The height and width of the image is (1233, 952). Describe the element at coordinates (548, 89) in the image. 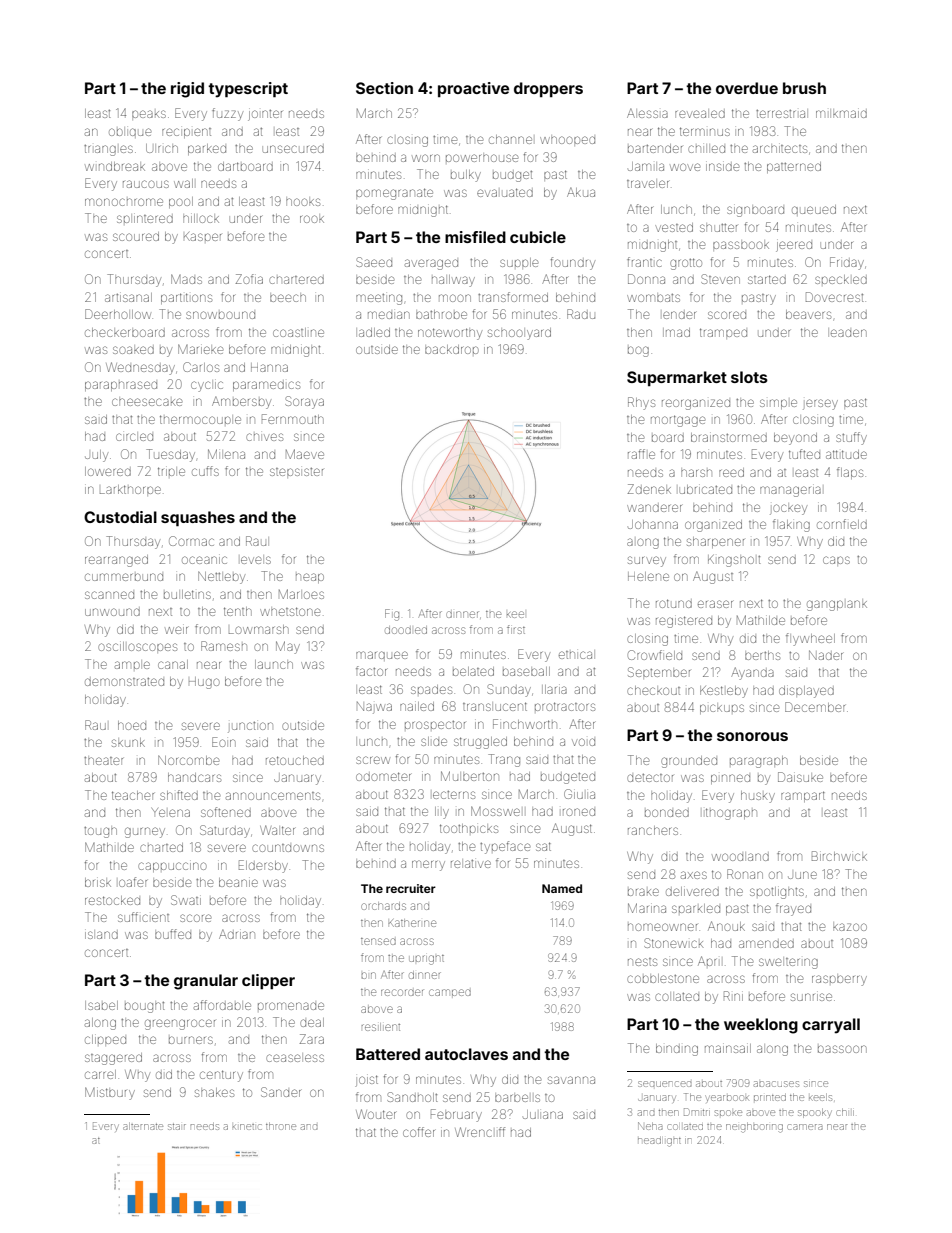

I see `droppers` at that location.
